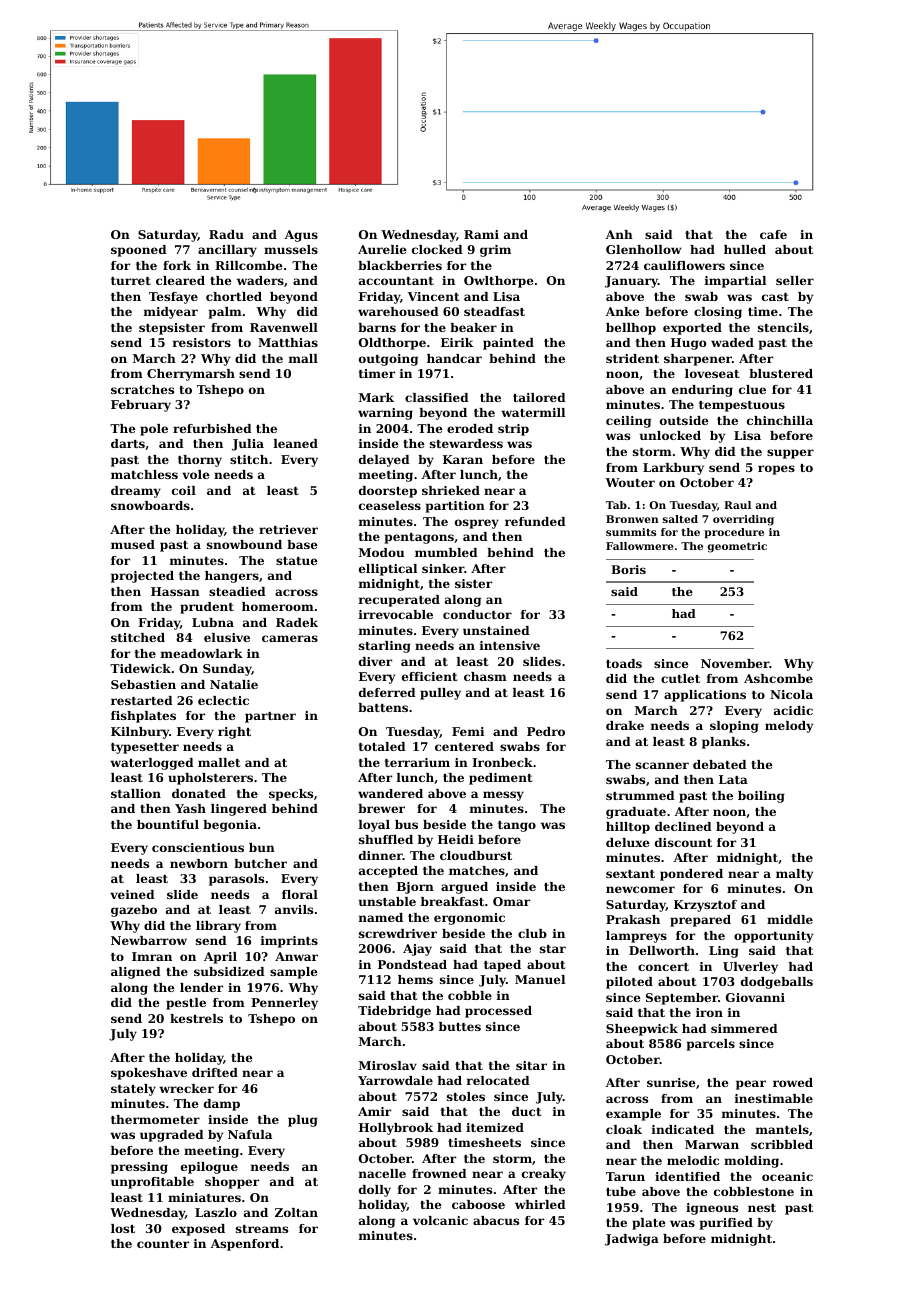 The image size is (924, 1308). What do you see at coordinates (619, 234) in the screenshot?
I see `Anh` at bounding box center [619, 234].
